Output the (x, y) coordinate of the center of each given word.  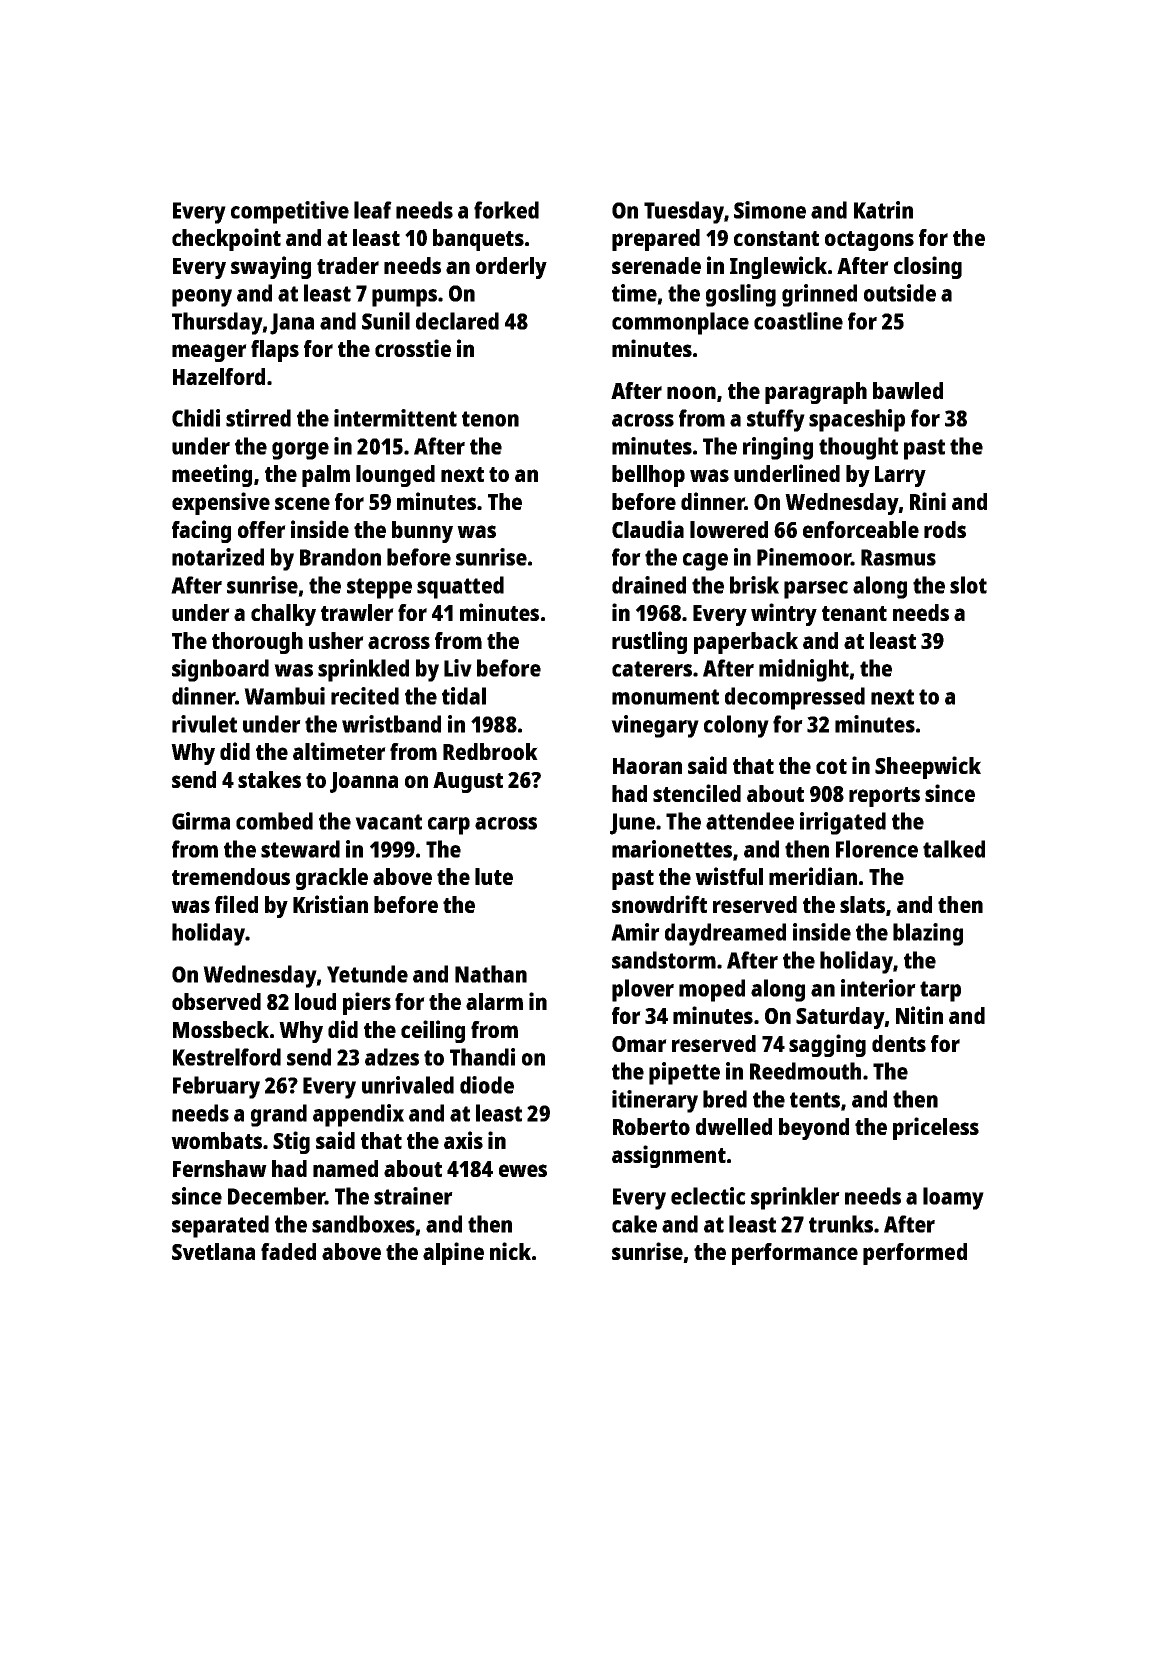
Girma (201, 821)
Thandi (482, 1057)
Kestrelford (227, 1057)
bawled (908, 390)
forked (506, 210)
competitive (290, 212)
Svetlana (213, 1251)
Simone (770, 210)
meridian (813, 876)
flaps (275, 351)
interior (878, 988)
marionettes (672, 849)
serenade (656, 265)
